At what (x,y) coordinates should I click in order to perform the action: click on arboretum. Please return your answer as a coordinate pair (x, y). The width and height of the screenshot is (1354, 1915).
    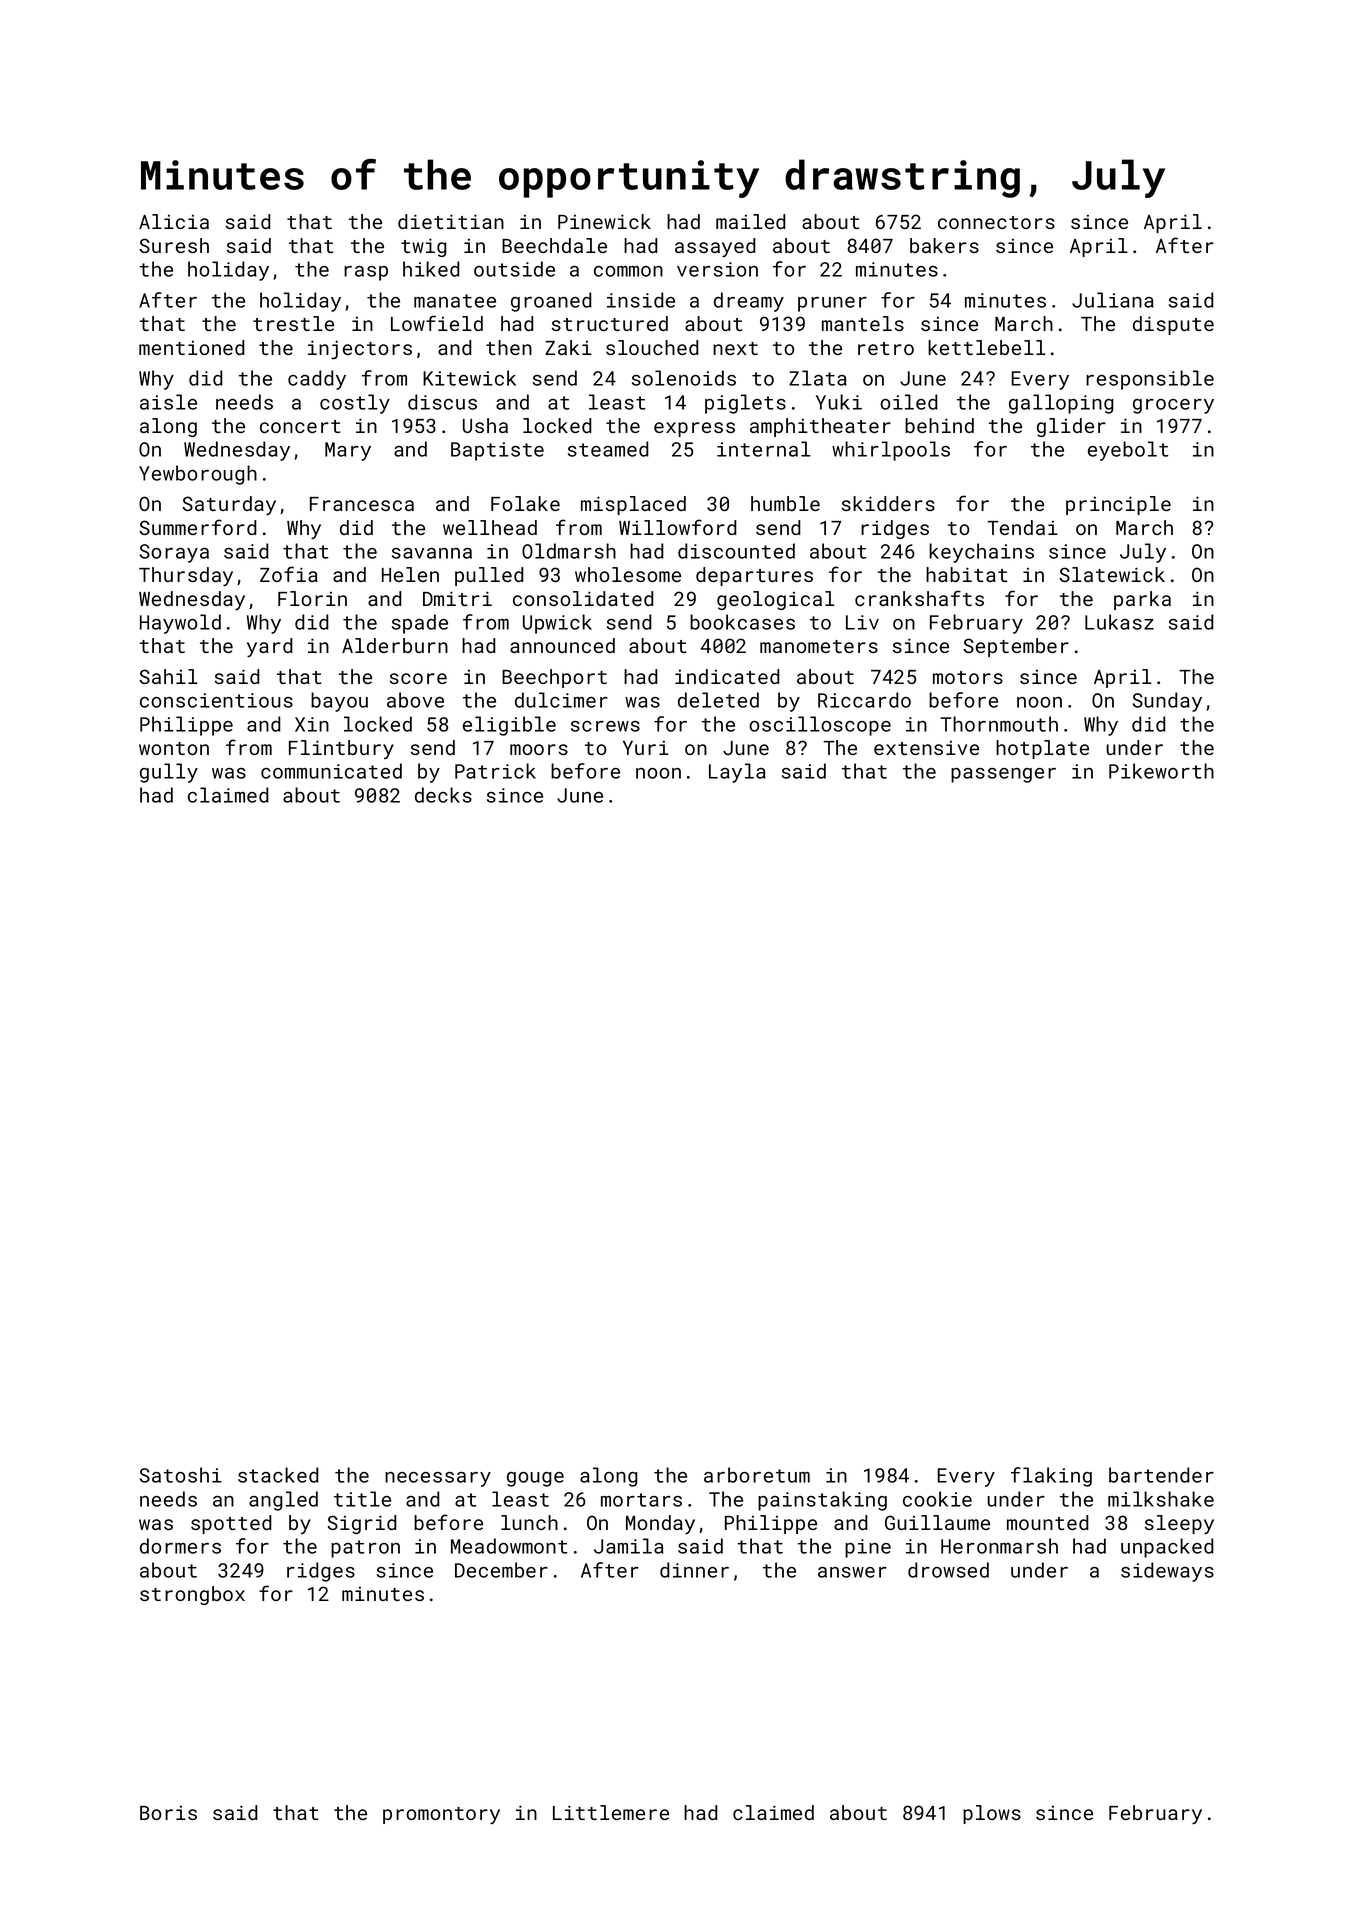
    Looking at the image, I should click on (757, 1475).
